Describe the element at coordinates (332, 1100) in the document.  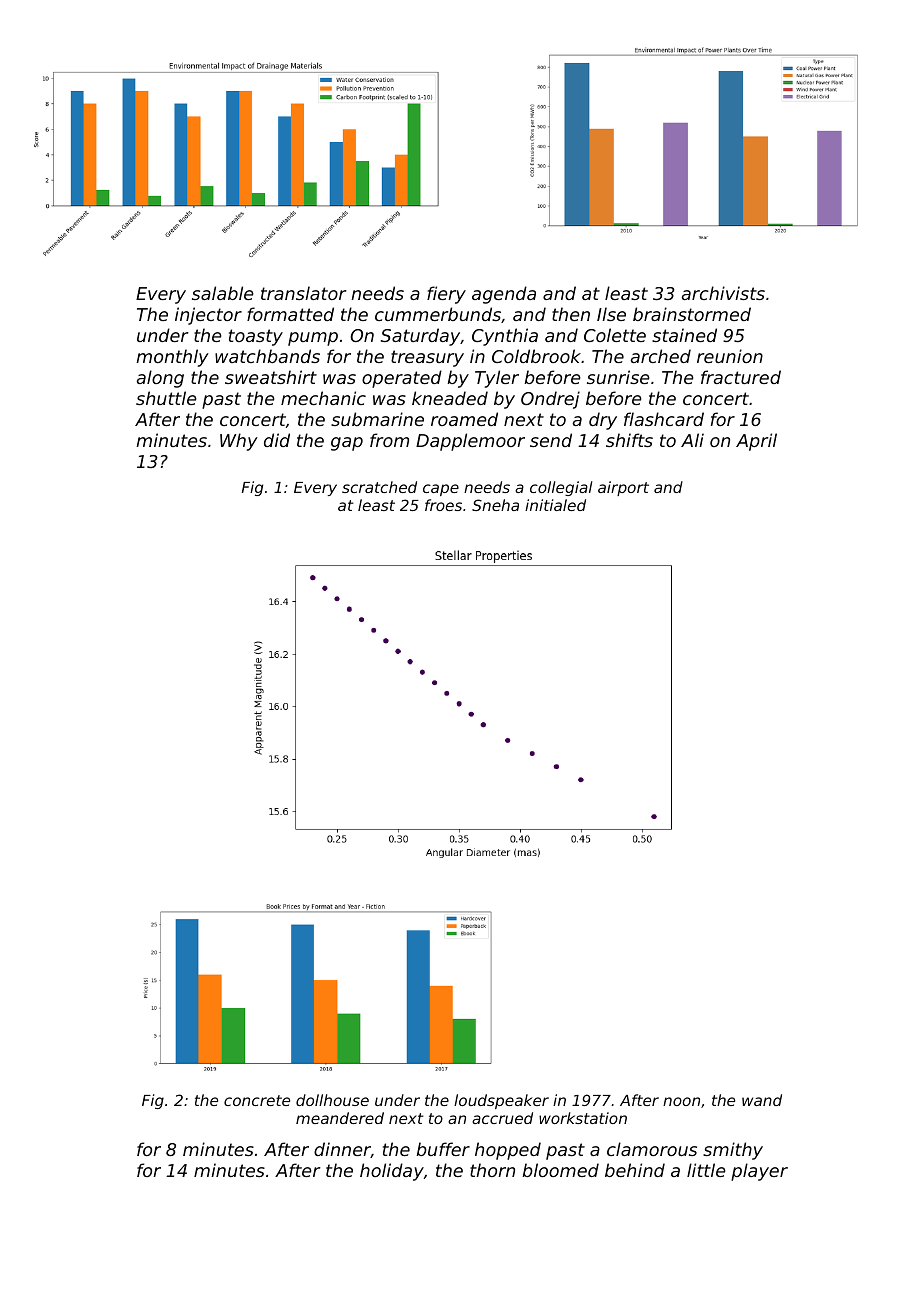
I see `dollhouse` at that location.
